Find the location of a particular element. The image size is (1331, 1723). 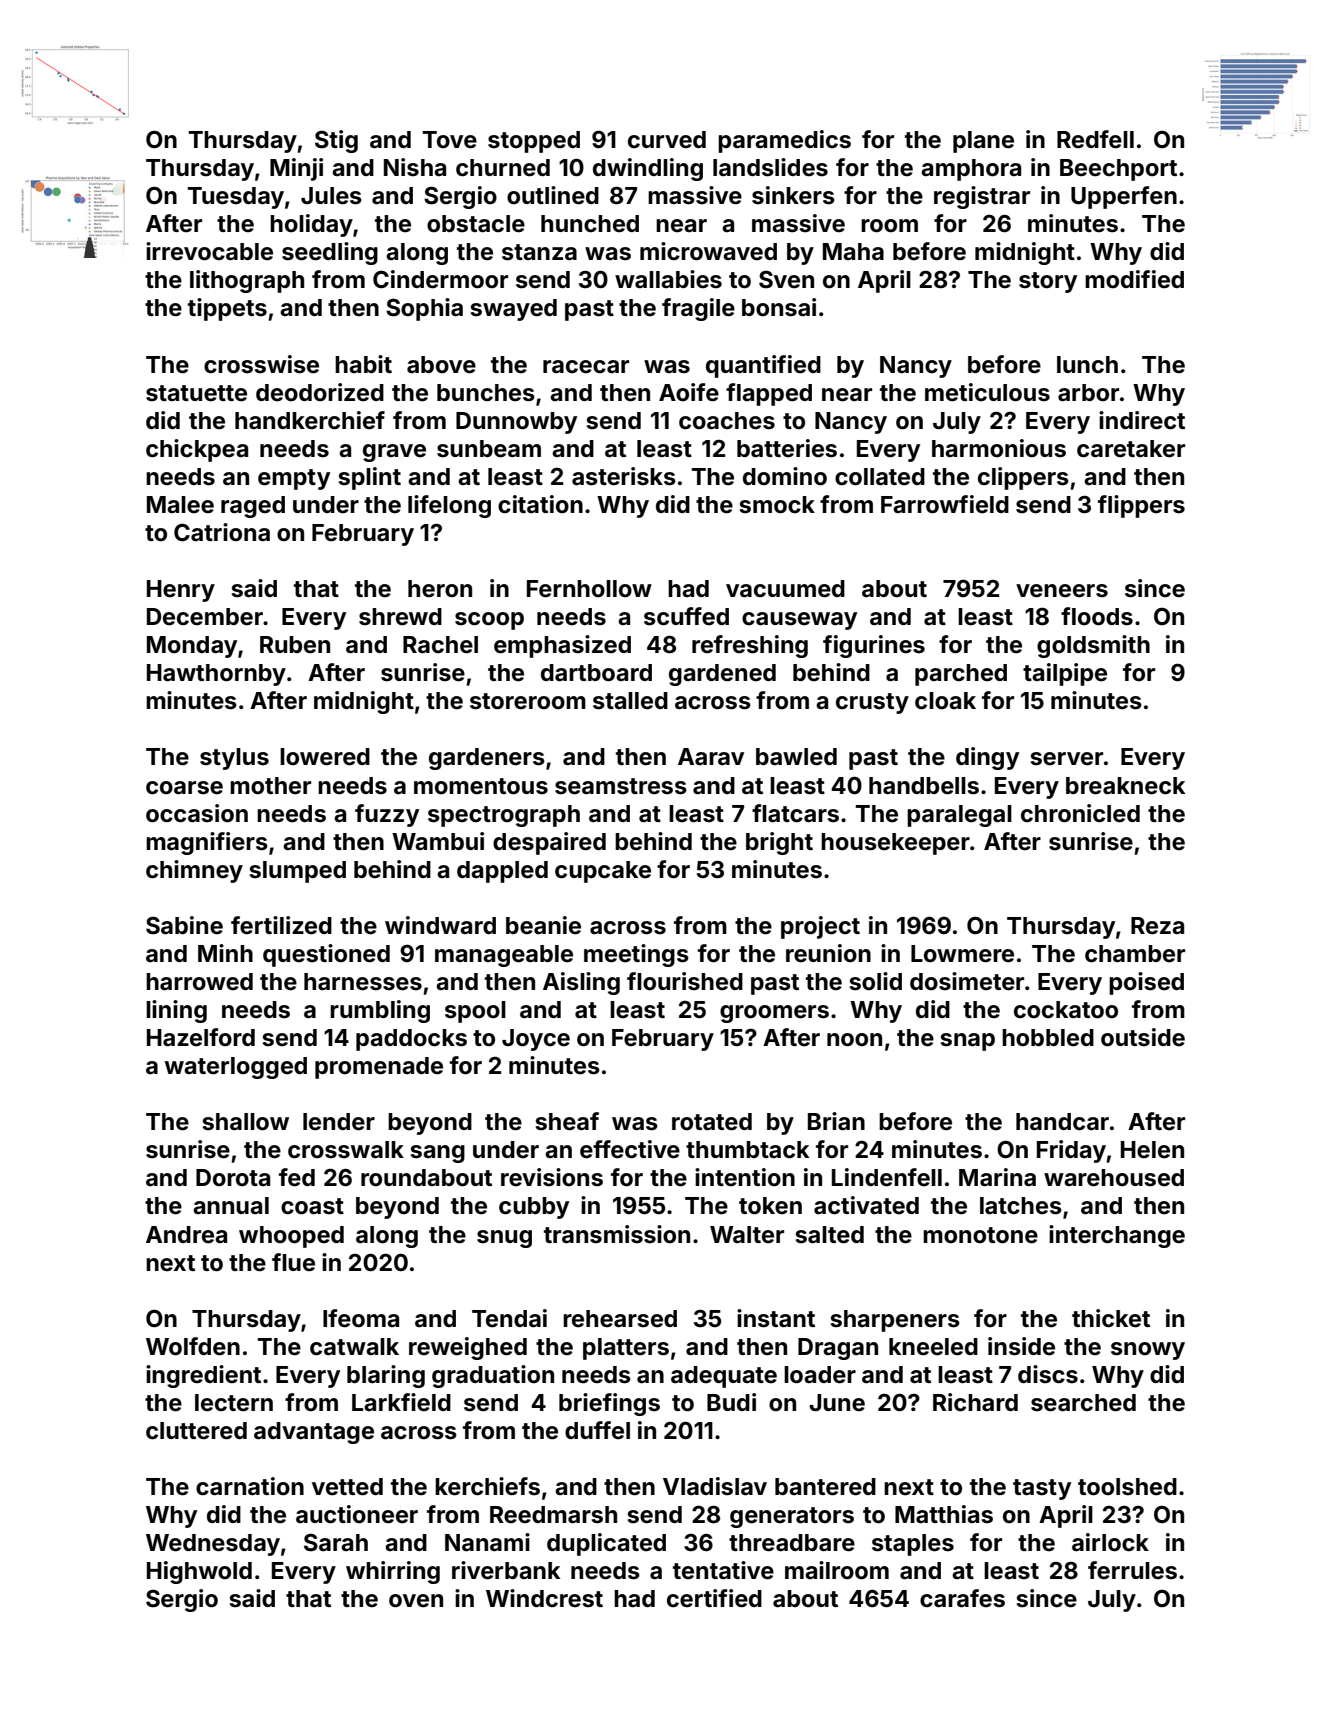

stopped is located at coordinates (534, 142).
